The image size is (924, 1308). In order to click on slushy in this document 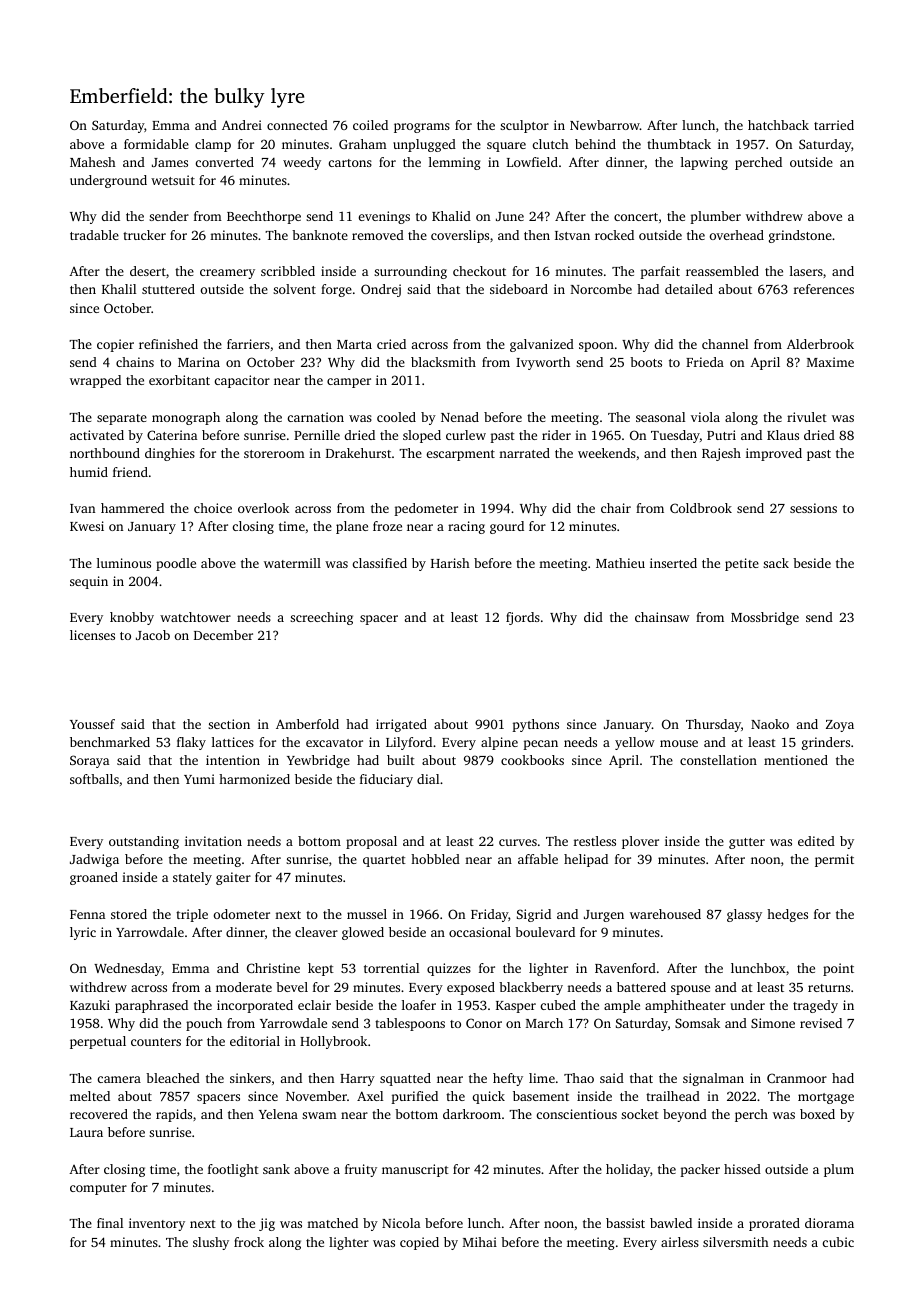, I will do `click(211, 1243)`.
